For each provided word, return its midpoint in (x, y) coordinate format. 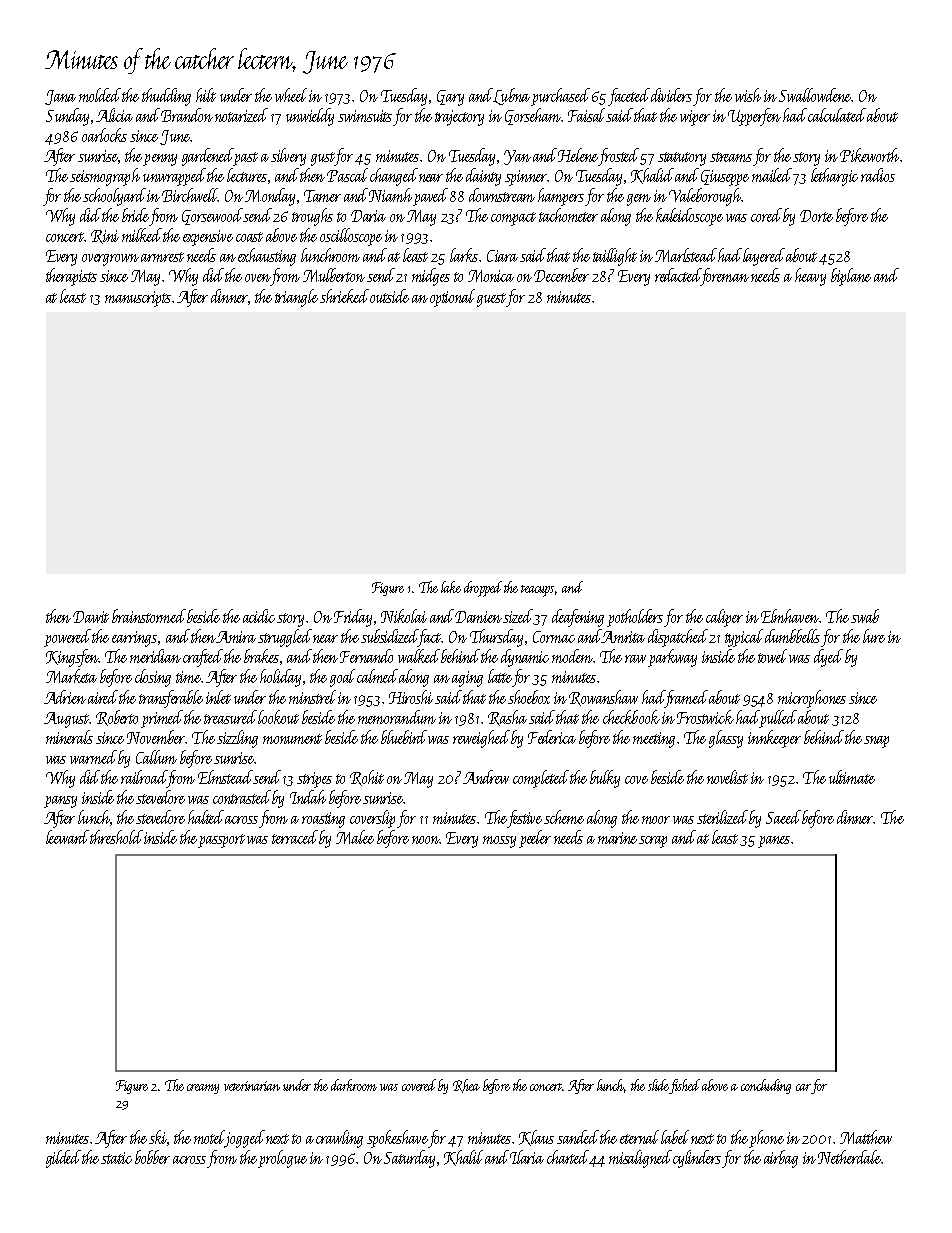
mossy (499, 842)
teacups (537, 591)
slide (658, 1085)
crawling (339, 1139)
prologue (282, 1159)
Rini (105, 237)
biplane (851, 277)
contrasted (242, 797)
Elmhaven (790, 616)
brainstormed (149, 616)
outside (389, 296)
